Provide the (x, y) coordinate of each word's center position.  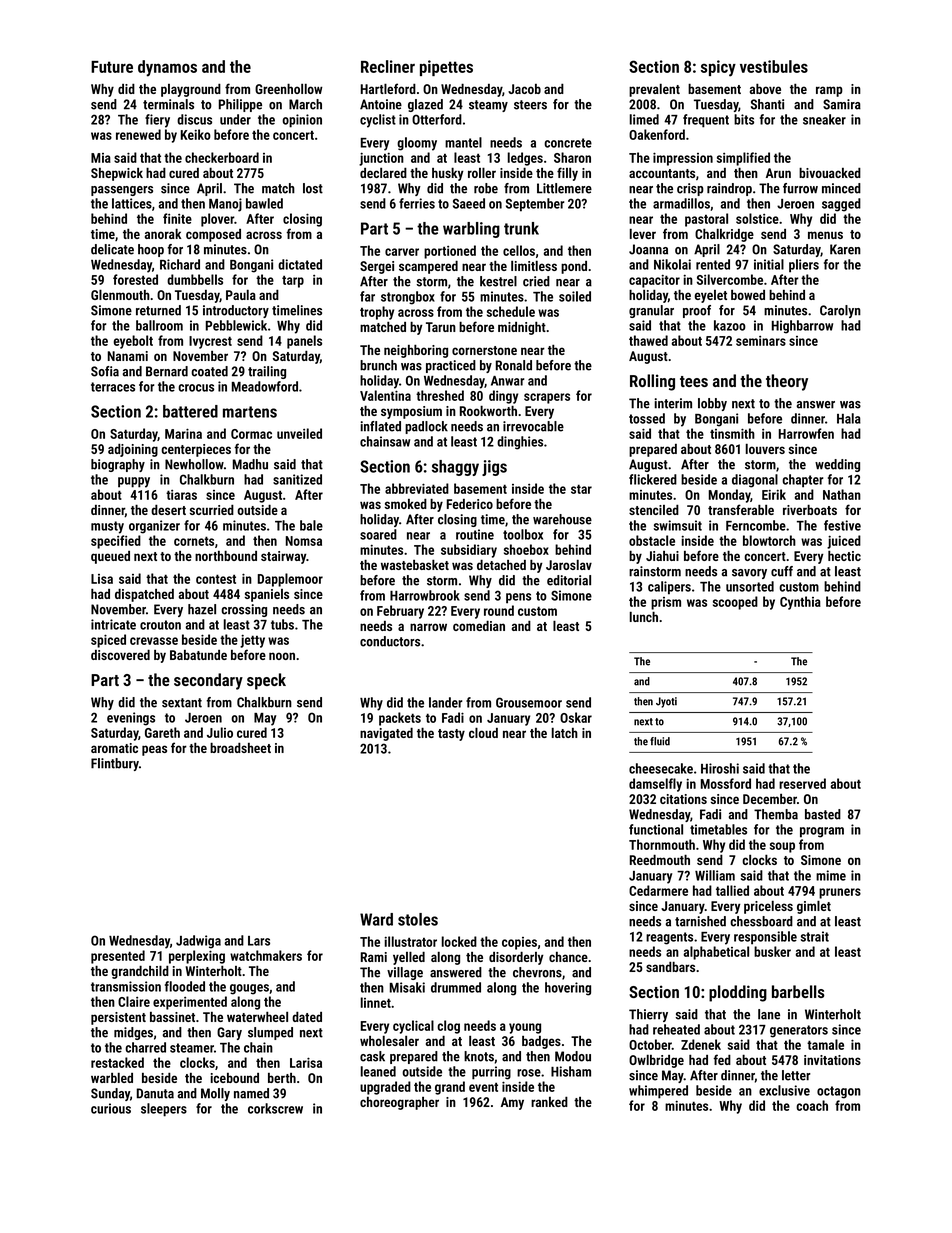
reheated (676, 1029)
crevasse (154, 641)
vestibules (774, 66)
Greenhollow (289, 88)
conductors (390, 641)
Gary (229, 1033)
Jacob (524, 89)
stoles (418, 919)
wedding (837, 465)
